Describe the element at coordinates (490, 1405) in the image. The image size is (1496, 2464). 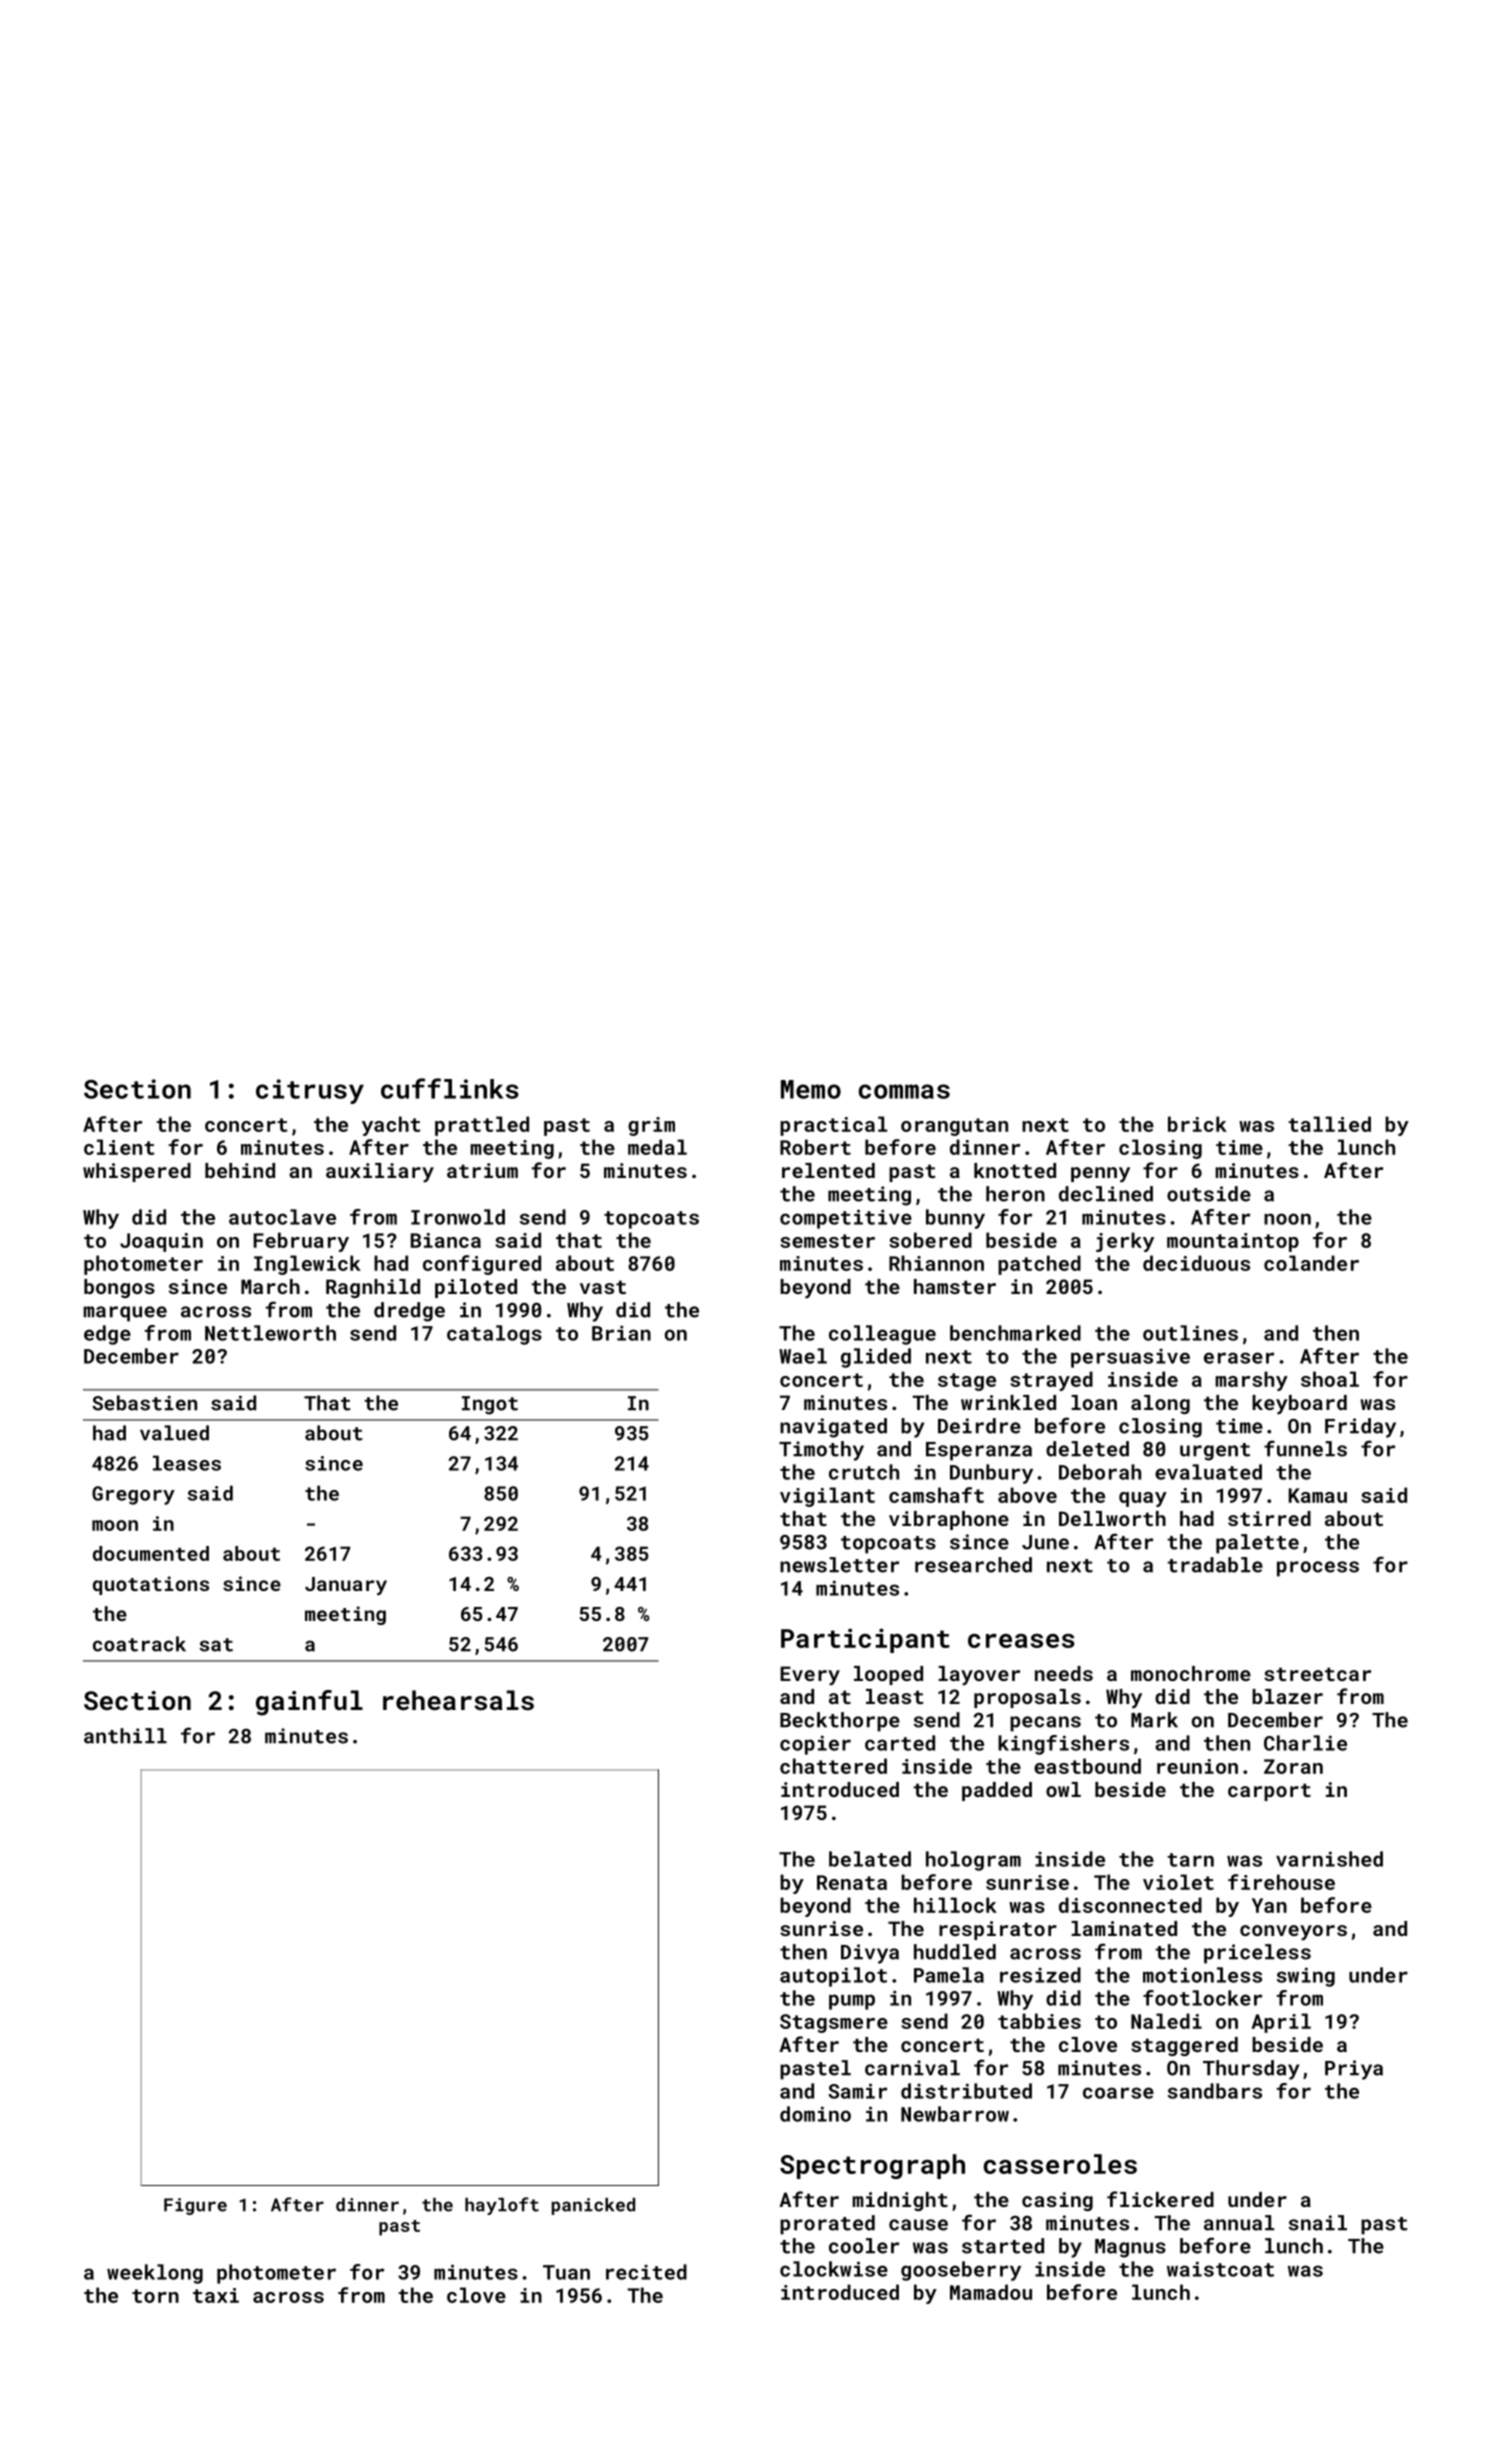
I see `Ingot` at that location.
